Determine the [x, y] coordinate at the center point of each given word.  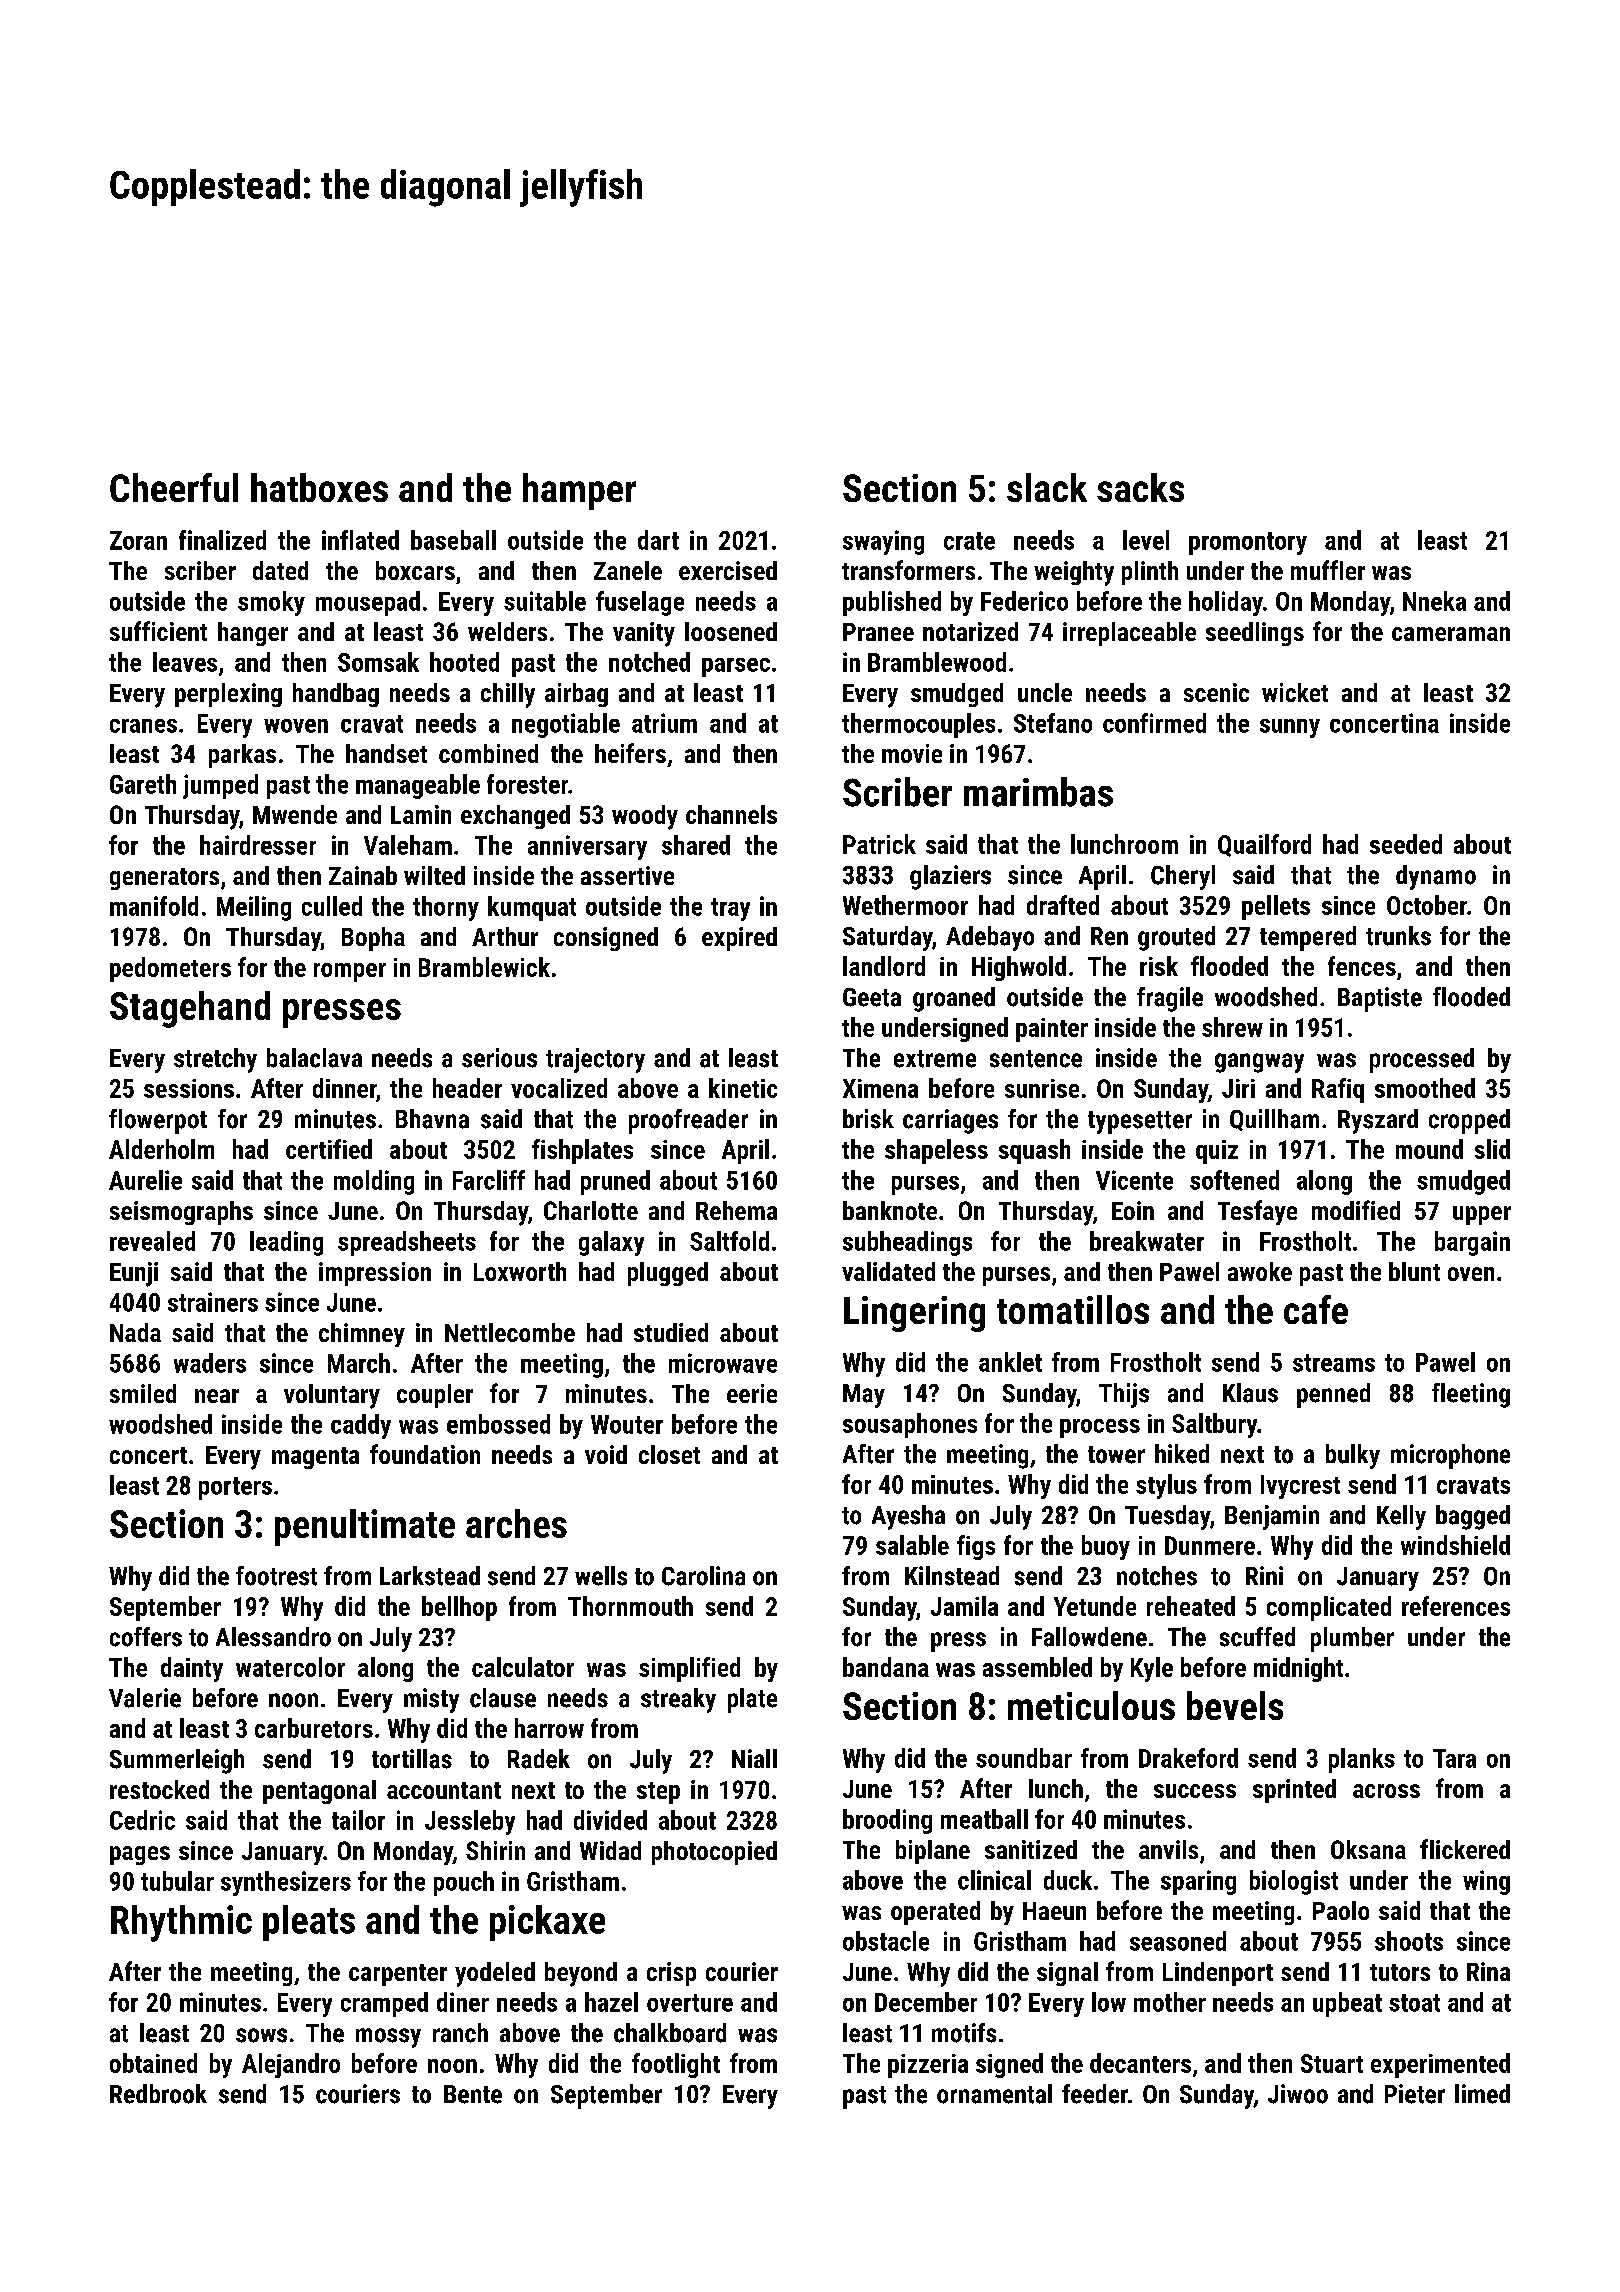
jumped [220, 786]
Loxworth [520, 1271]
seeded [1406, 844]
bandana [886, 1667]
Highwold [1019, 968]
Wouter [627, 1424]
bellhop [459, 1608]
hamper [579, 491]
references [1456, 1606]
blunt [1414, 1271]
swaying [883, 542]
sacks [1140, 487]
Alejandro [291, 2065]
